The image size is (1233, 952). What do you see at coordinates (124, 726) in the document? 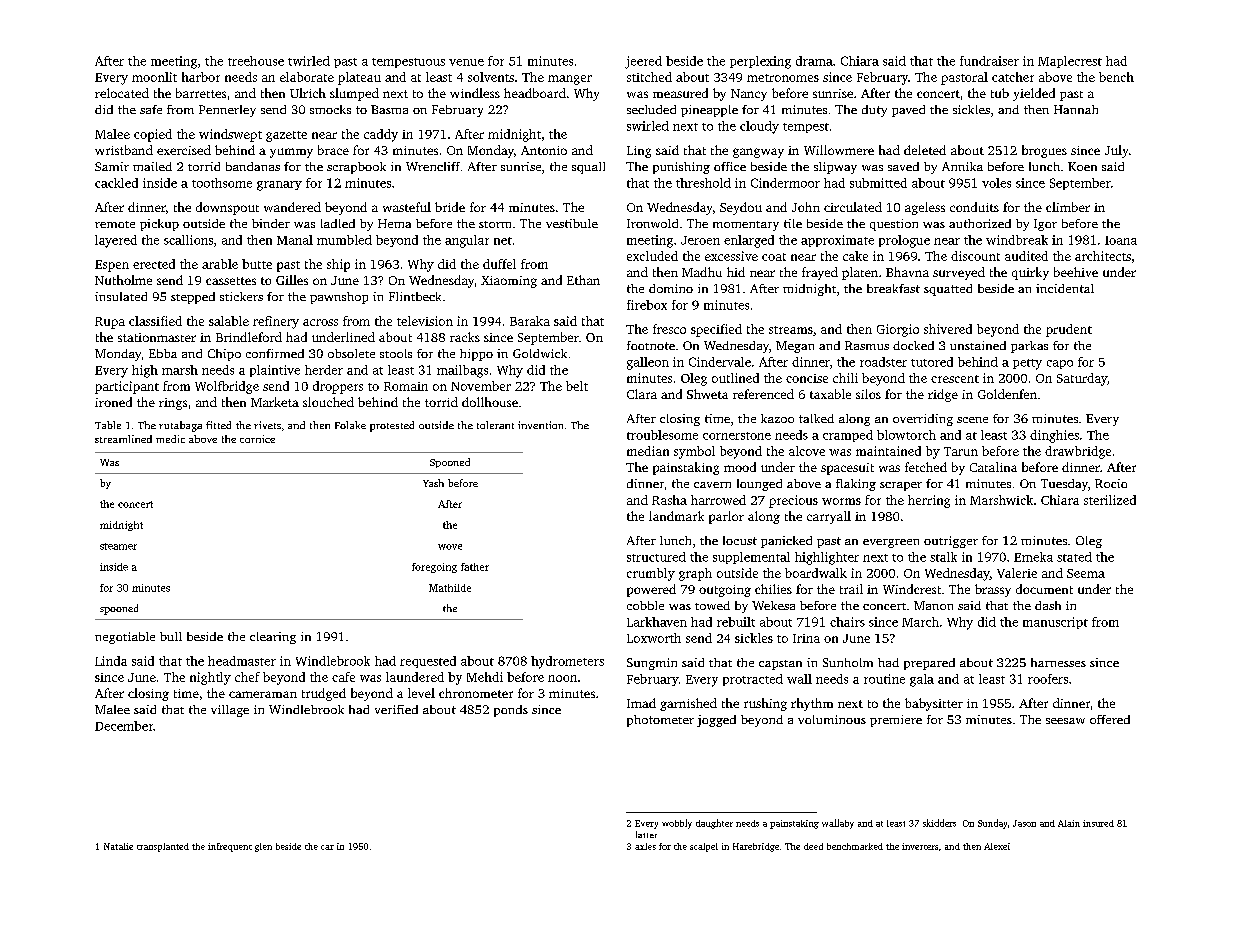
I see `December` at bounding box center [124, 726].
